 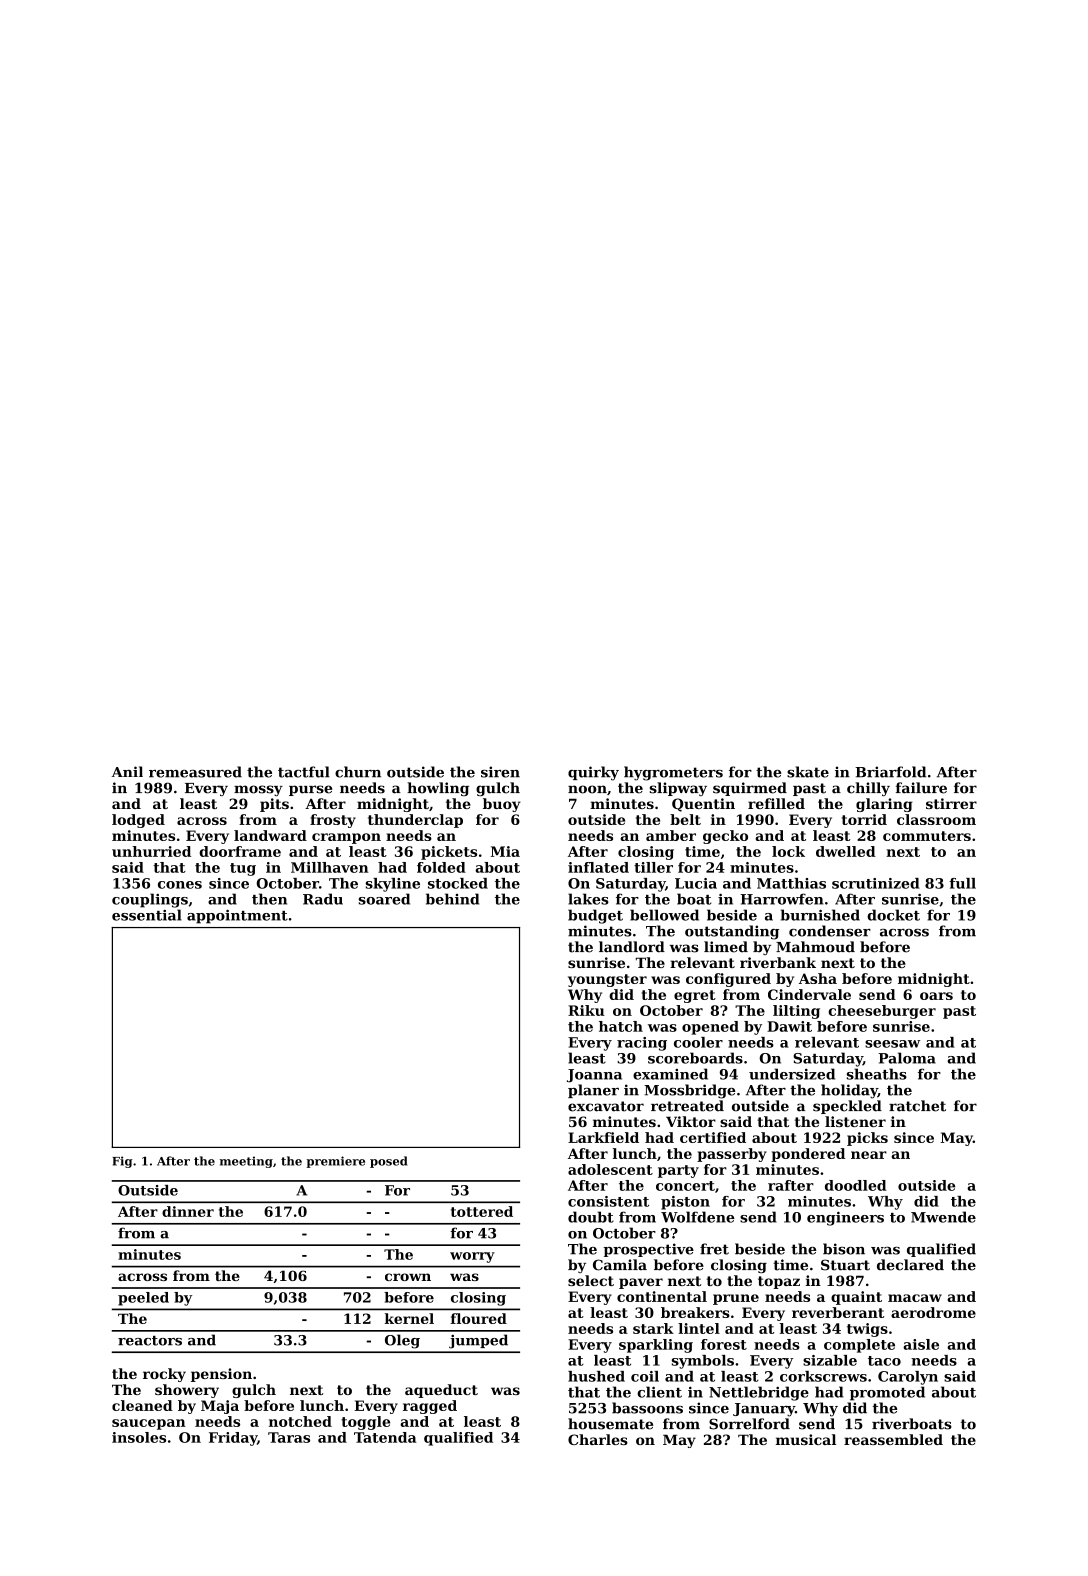 What do you see at coordinates (500, 772) in the screenshot?
I see `siren` at bounding box center [500, 772].
